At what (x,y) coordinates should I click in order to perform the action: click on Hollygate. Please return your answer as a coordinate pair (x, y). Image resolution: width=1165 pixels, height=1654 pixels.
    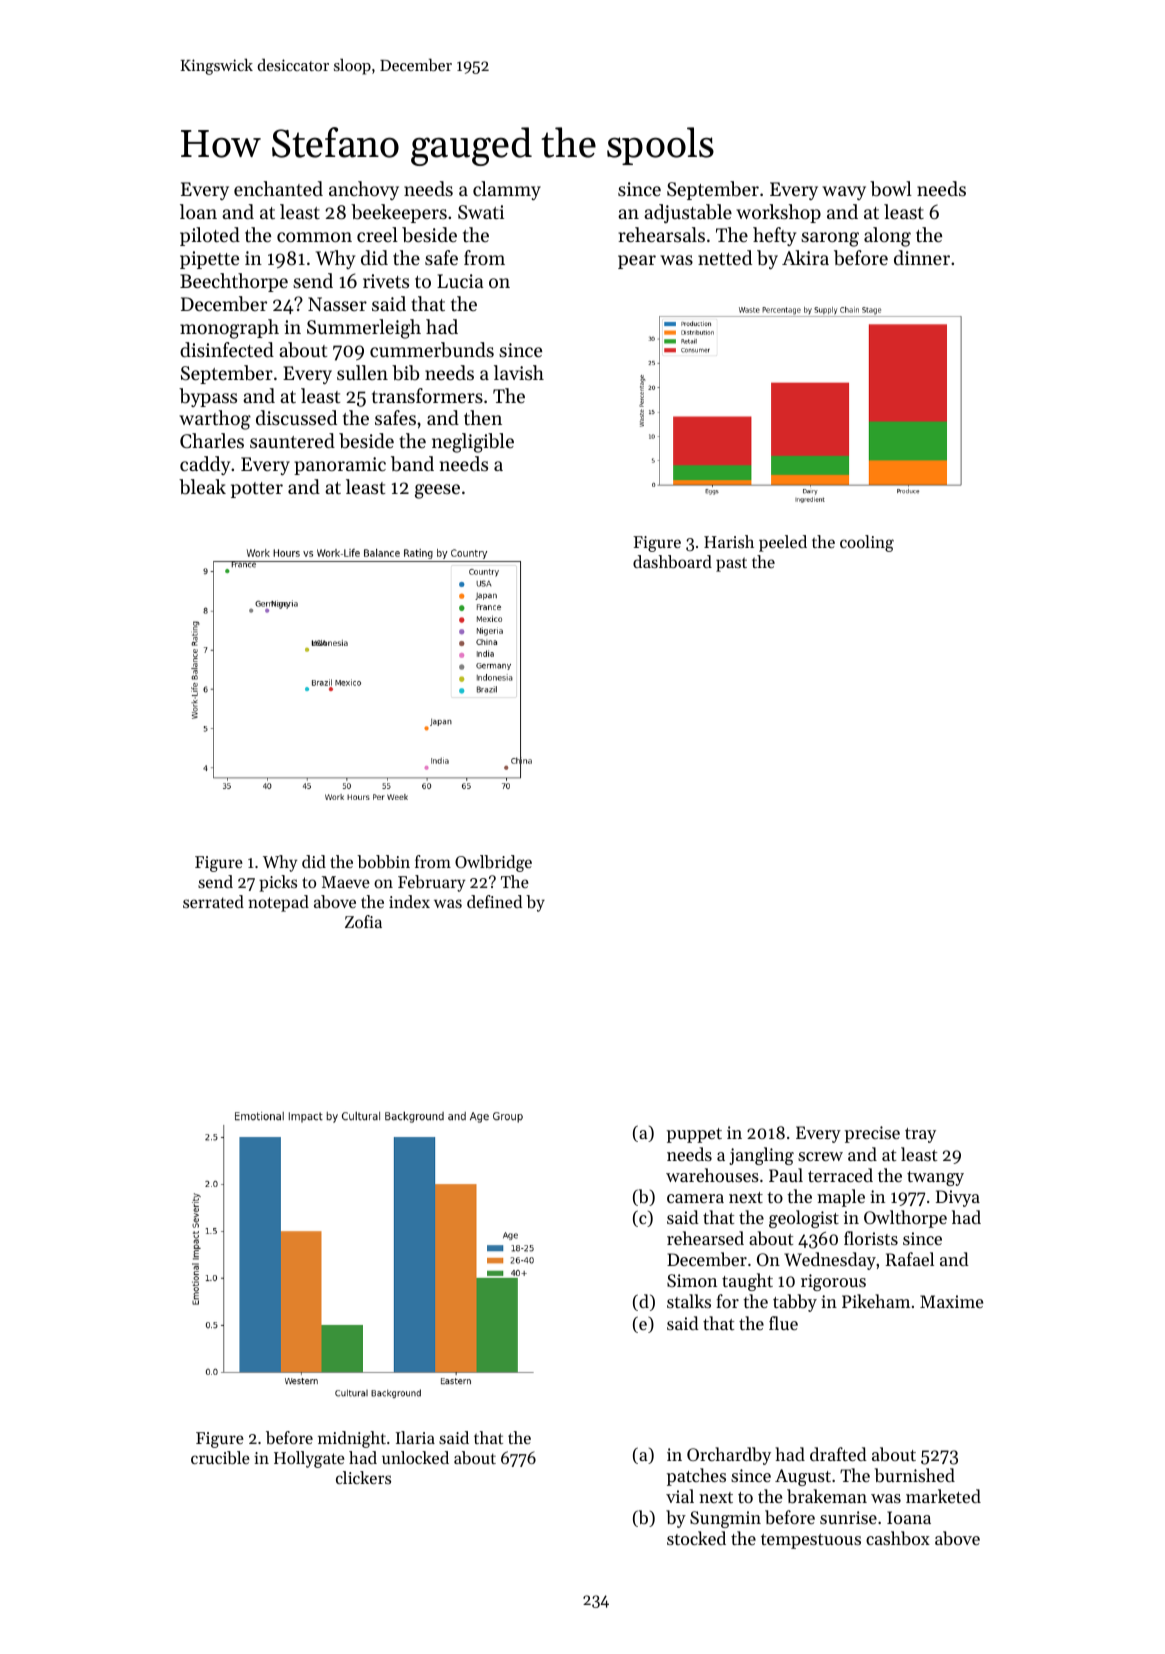
    Looking at the image, I should click on (309, 1459).
